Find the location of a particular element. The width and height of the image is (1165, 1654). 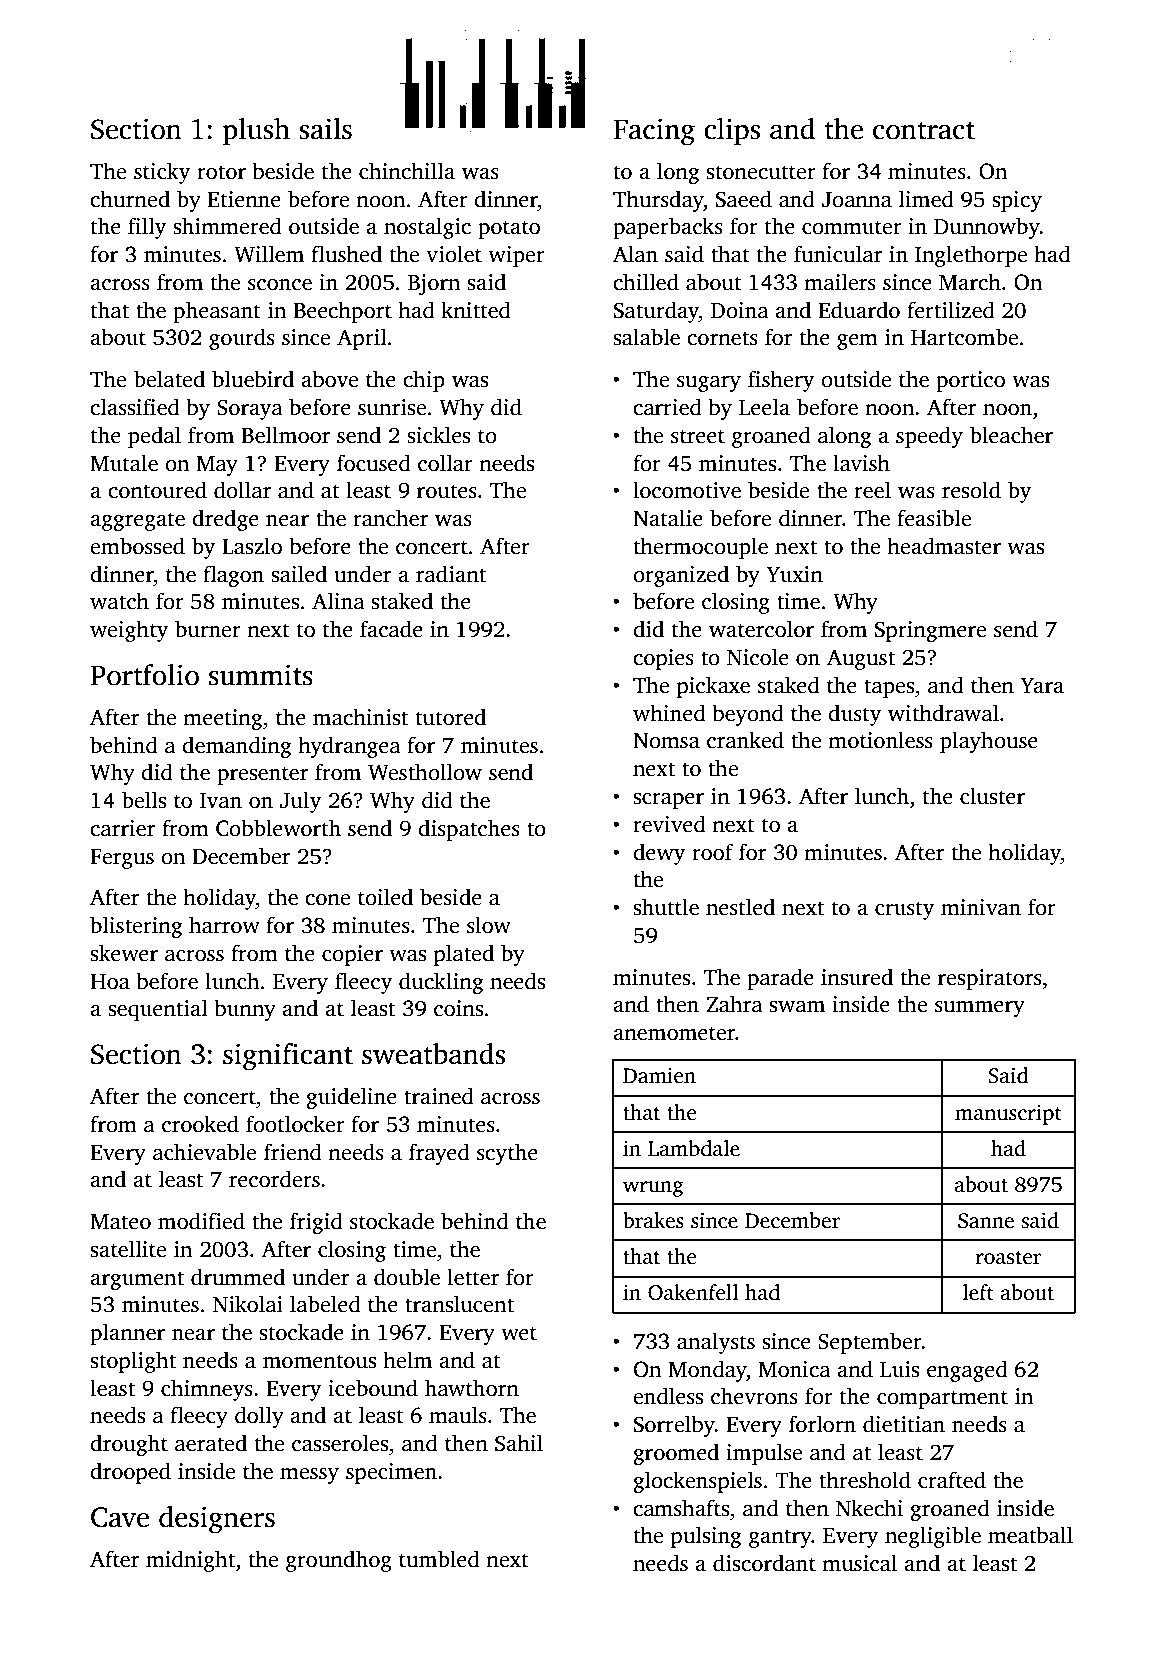

midnight is located at coordinates (190, 1561).
